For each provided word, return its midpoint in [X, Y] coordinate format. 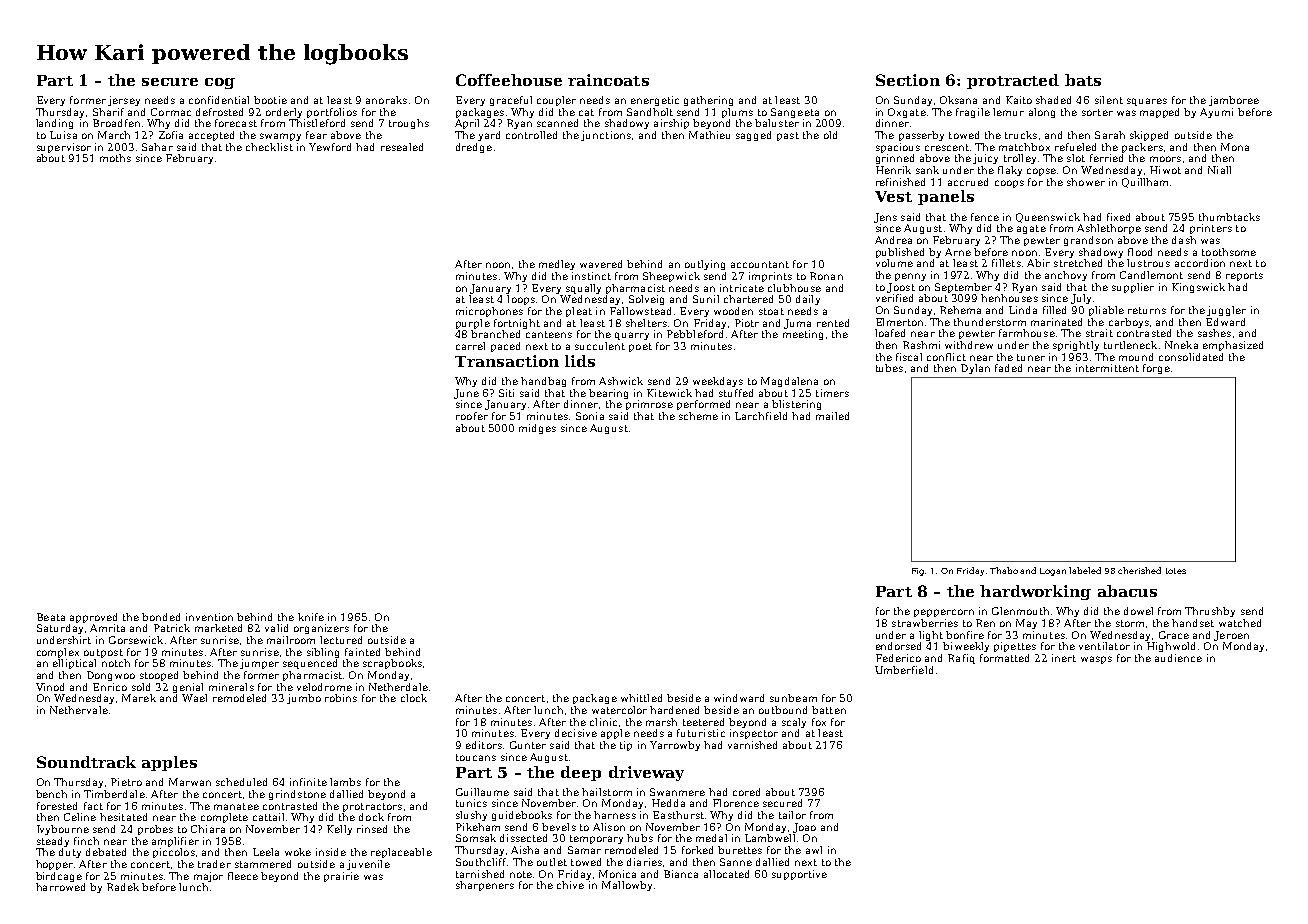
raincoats [608, 80]
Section [908, 80]
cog [220, 83]
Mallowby [627, 886]
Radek [123, 887]
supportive [799, 875]
